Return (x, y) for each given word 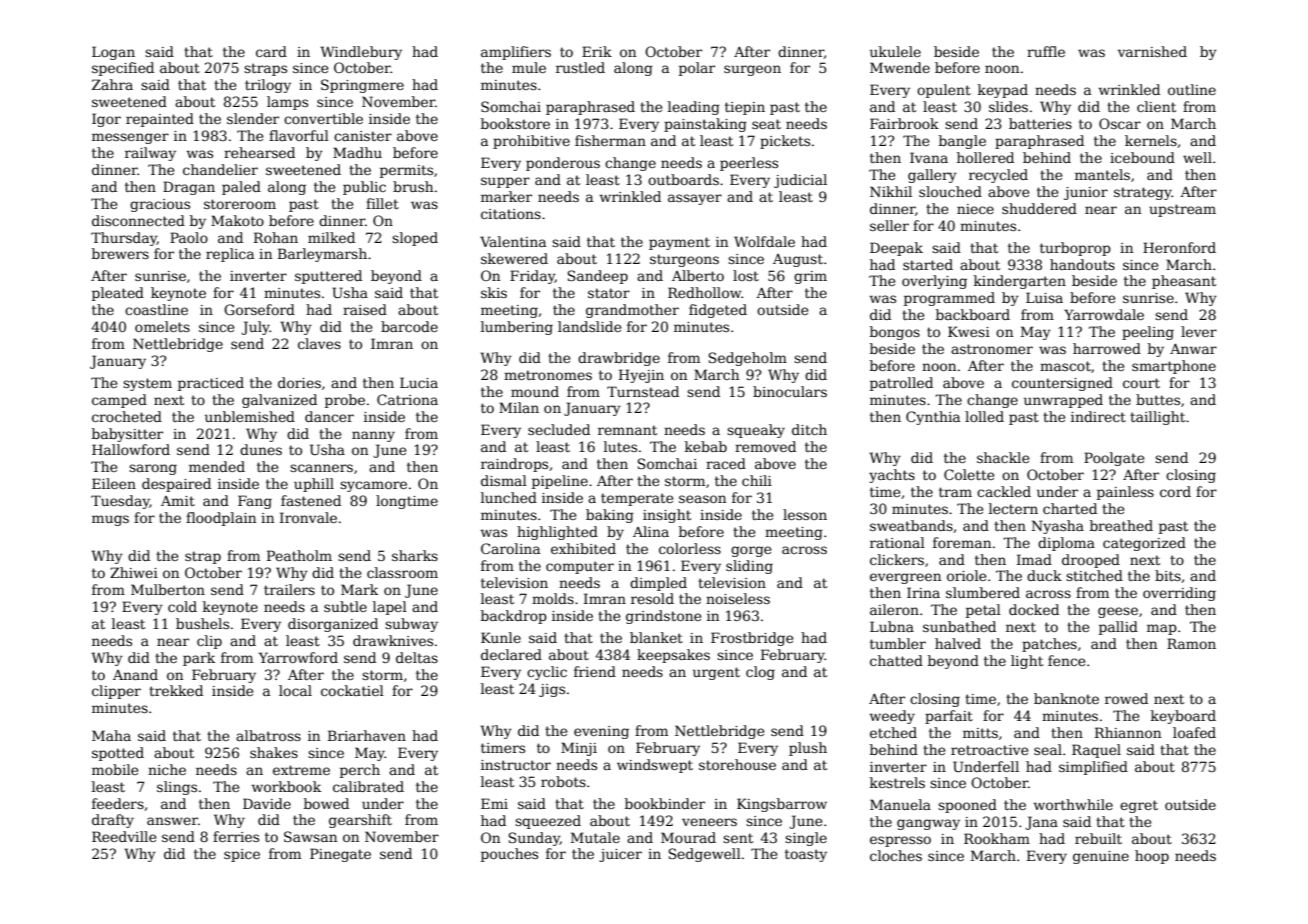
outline (1192, 89)
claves (319, 343)
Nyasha (1058, 527)
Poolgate (1114, 459)
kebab (706, 446)
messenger (130, 138)
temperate (637, 499)
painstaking (705, 125)
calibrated (368, 786)
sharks (415, 555)
